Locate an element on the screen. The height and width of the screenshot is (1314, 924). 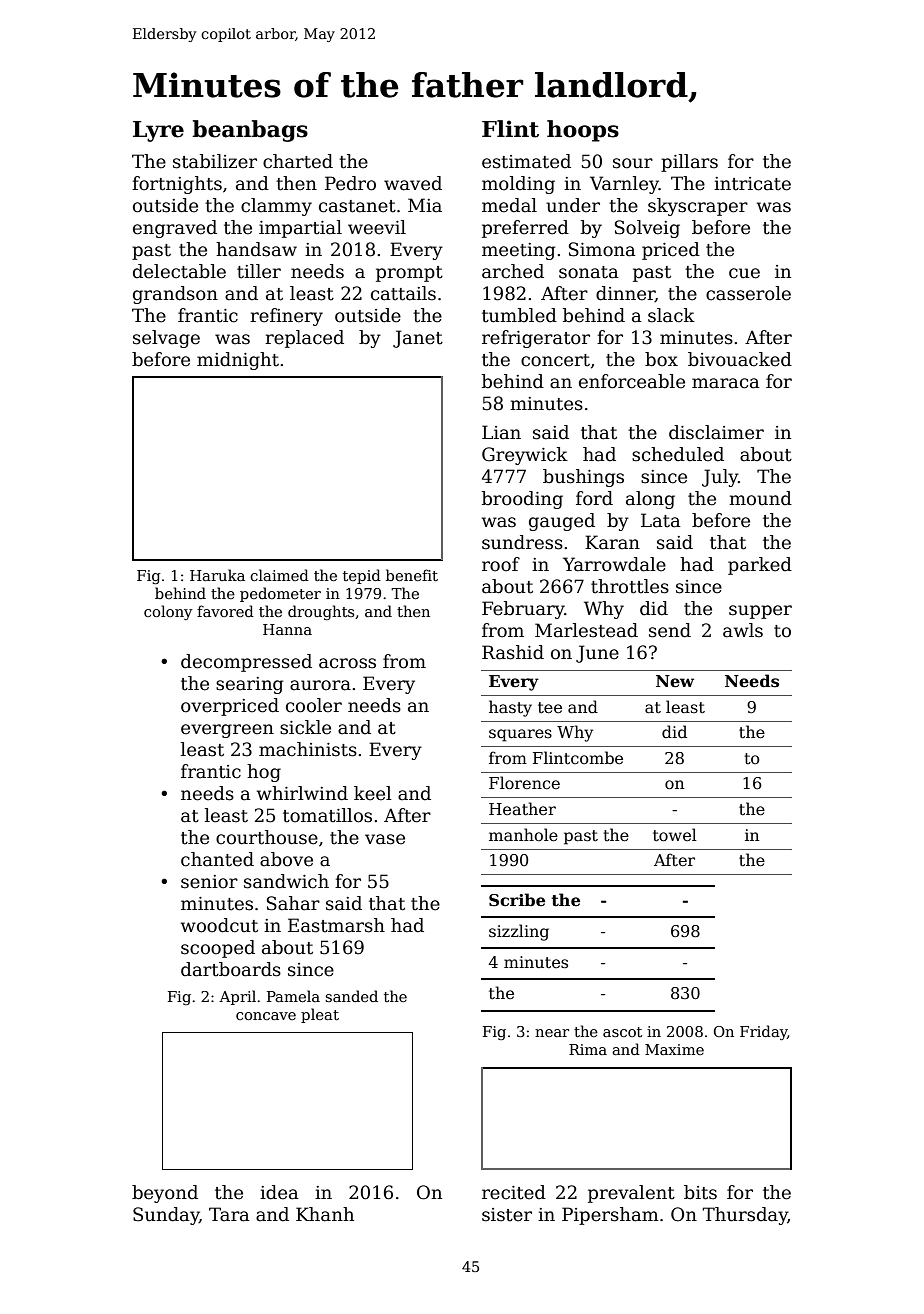
idea is located at coordinates (279, 1192).
